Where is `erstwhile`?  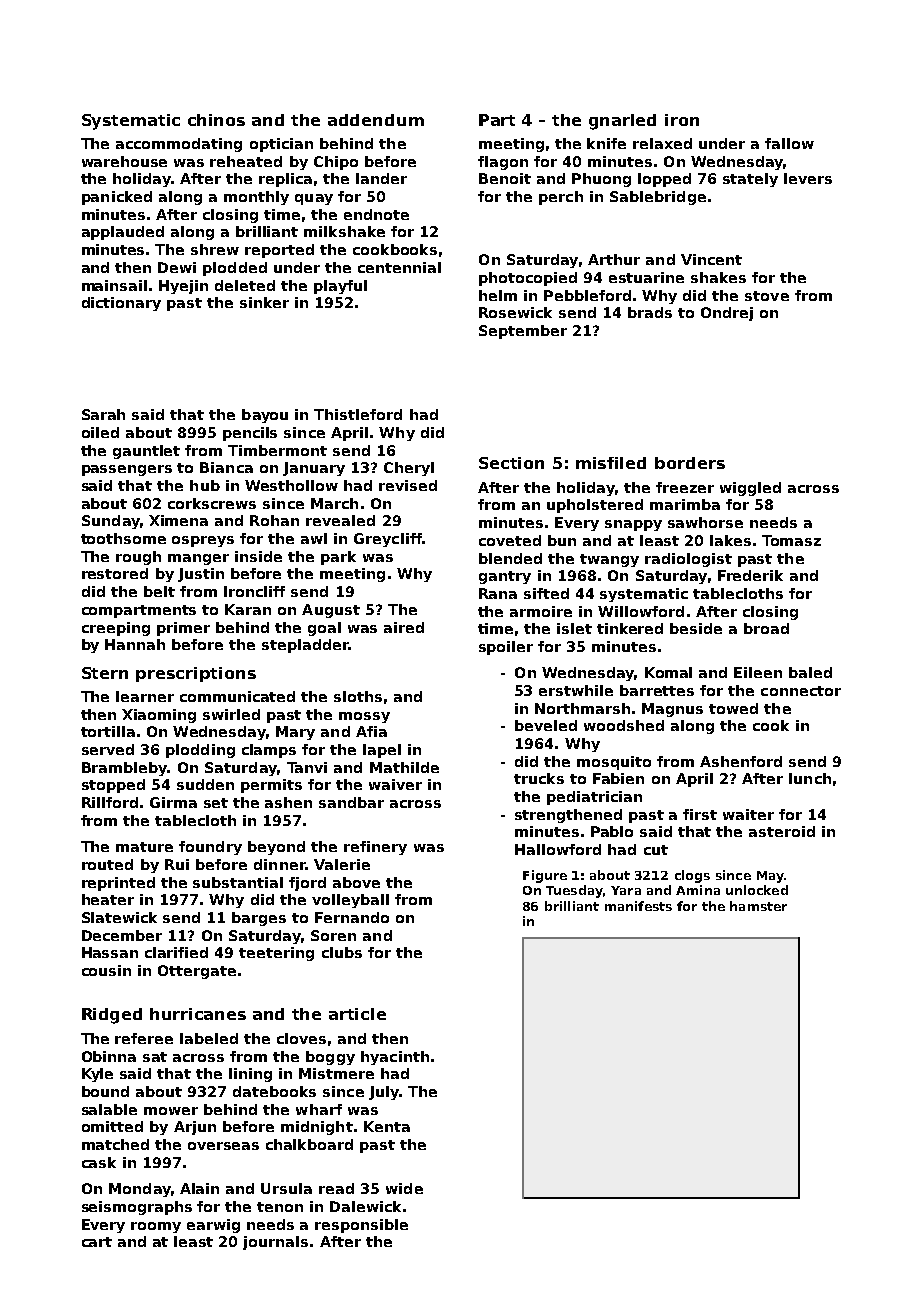
erstwhile is located at coordinates (576, 690).
